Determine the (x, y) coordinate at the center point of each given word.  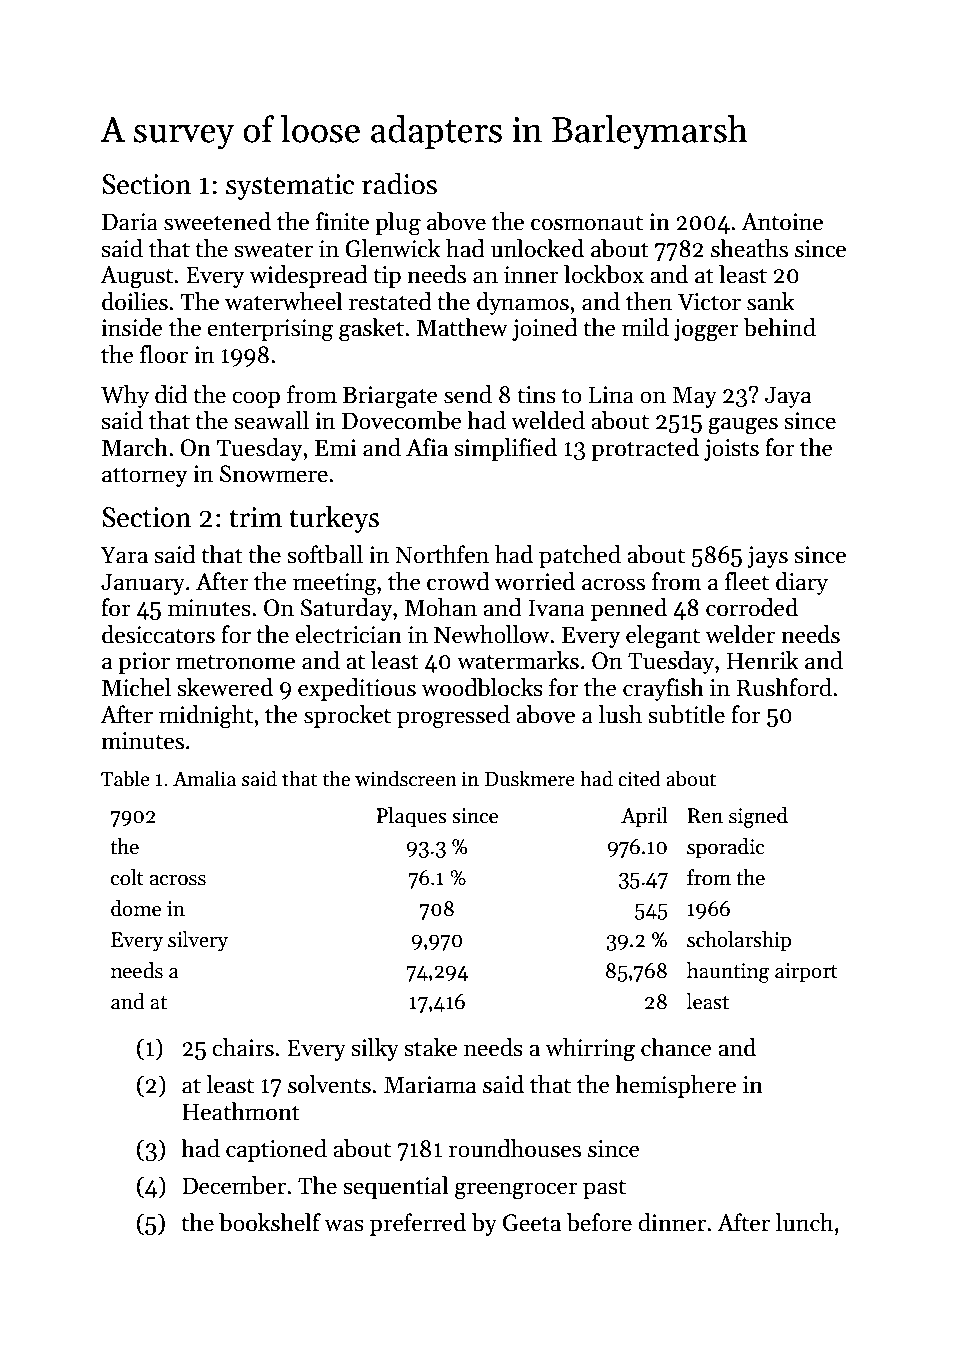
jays (767, 557)
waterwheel (284, 301)
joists (731, 450)
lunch (804, 1222)
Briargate (390, 397)
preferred (418, 1224)
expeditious (357, 689)
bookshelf (270, 1222)
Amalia (204, 778)
